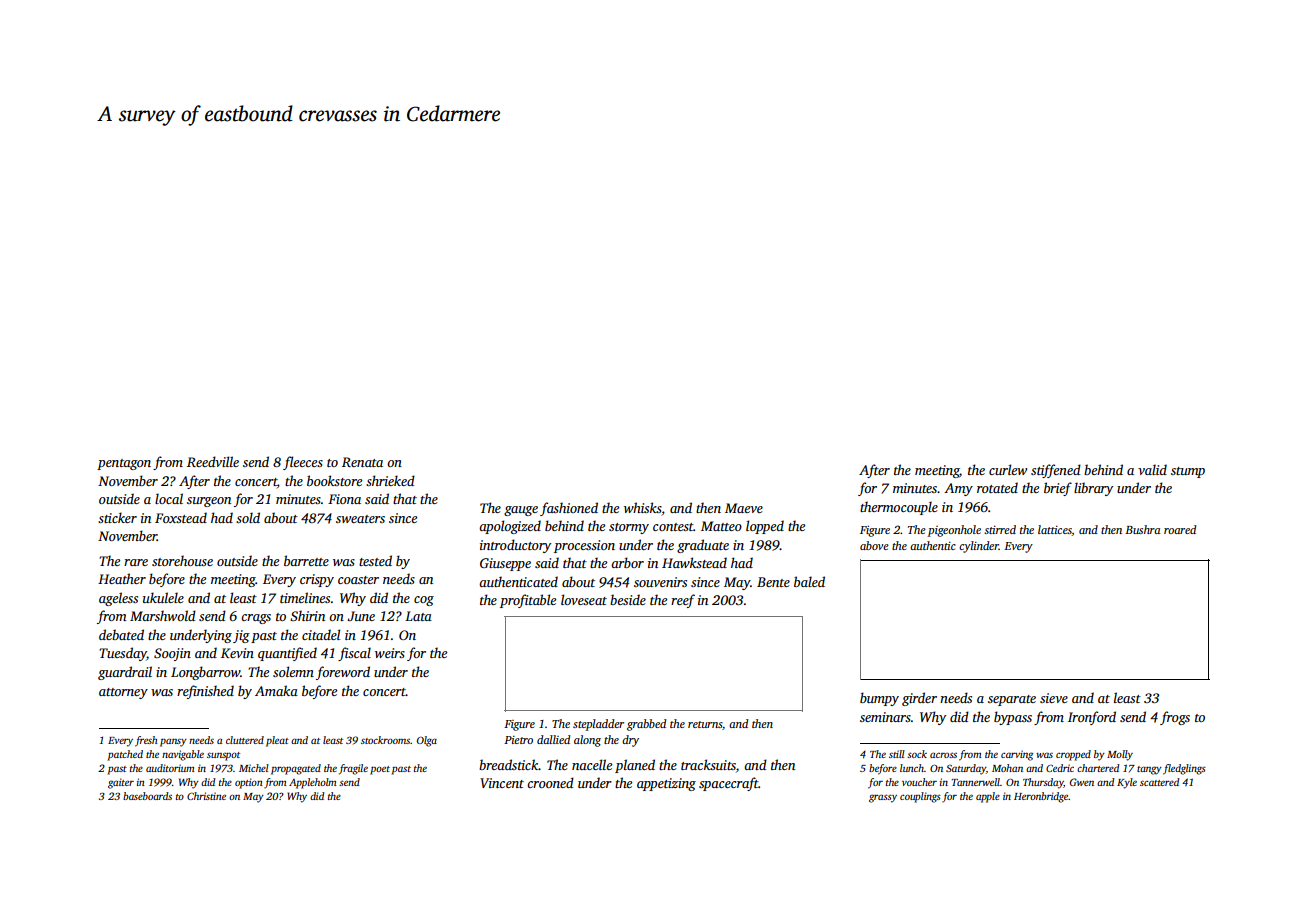 The height and width of the screenshot is (924, 1308). Describe the element at coordinates (122, 578) in the screenshot. I see `Heather` at that location.
